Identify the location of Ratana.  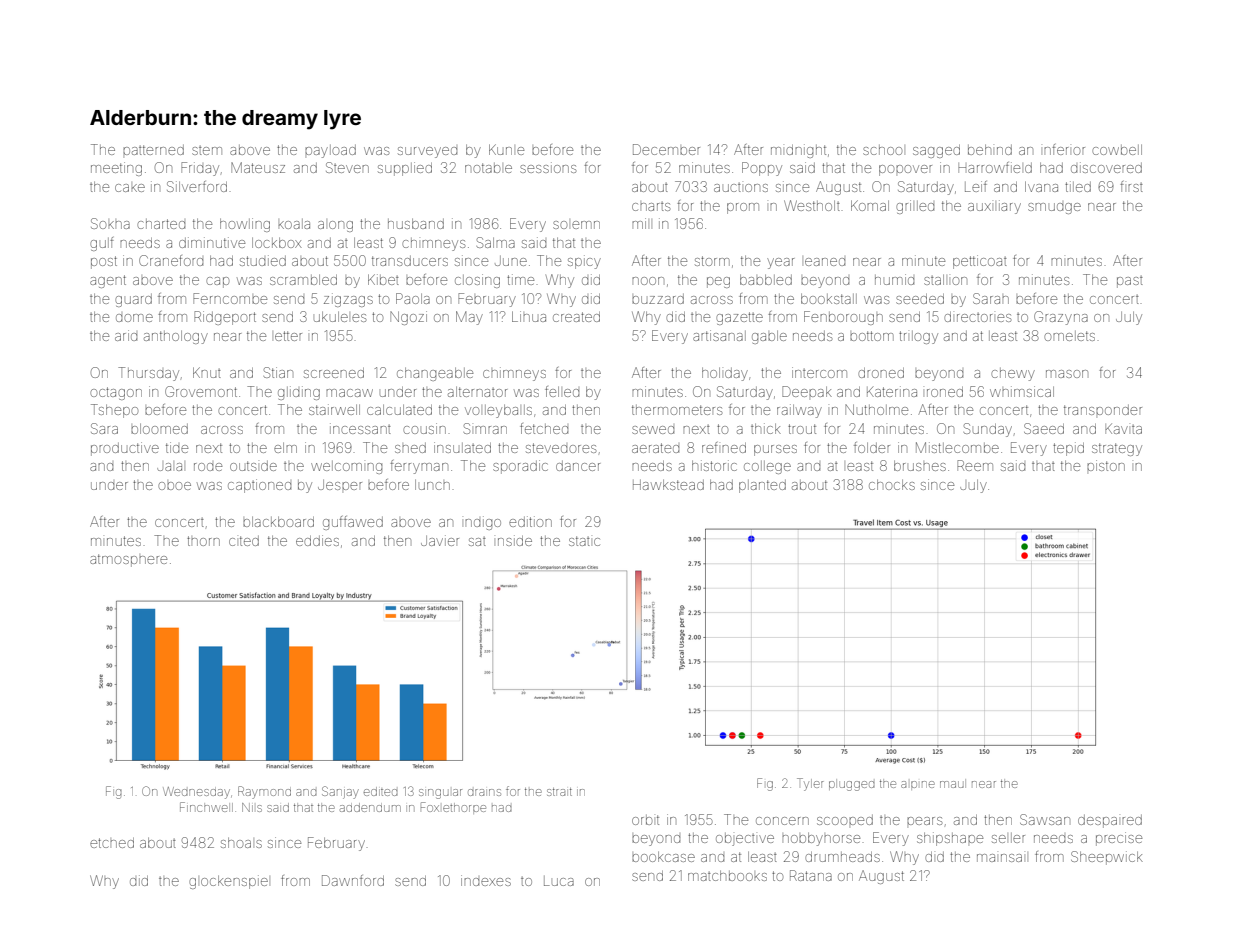
(811, 875).
